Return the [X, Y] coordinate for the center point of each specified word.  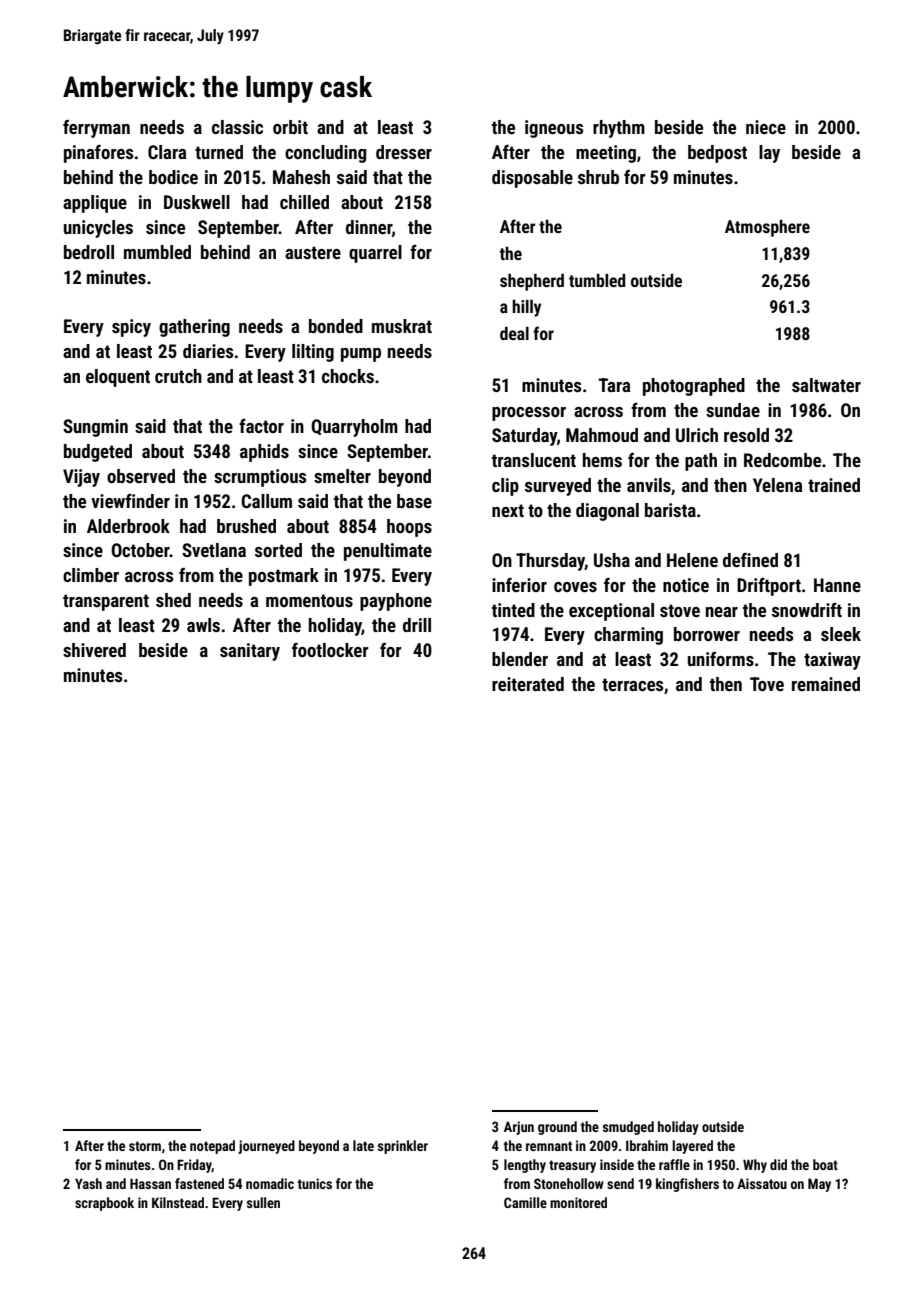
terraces [632, 684]
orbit [290, 127]
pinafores [98, 153]
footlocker [330, 649]
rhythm [619, 129]
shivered [94, 650]
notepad [212, 1147]
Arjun [519, 1128]
